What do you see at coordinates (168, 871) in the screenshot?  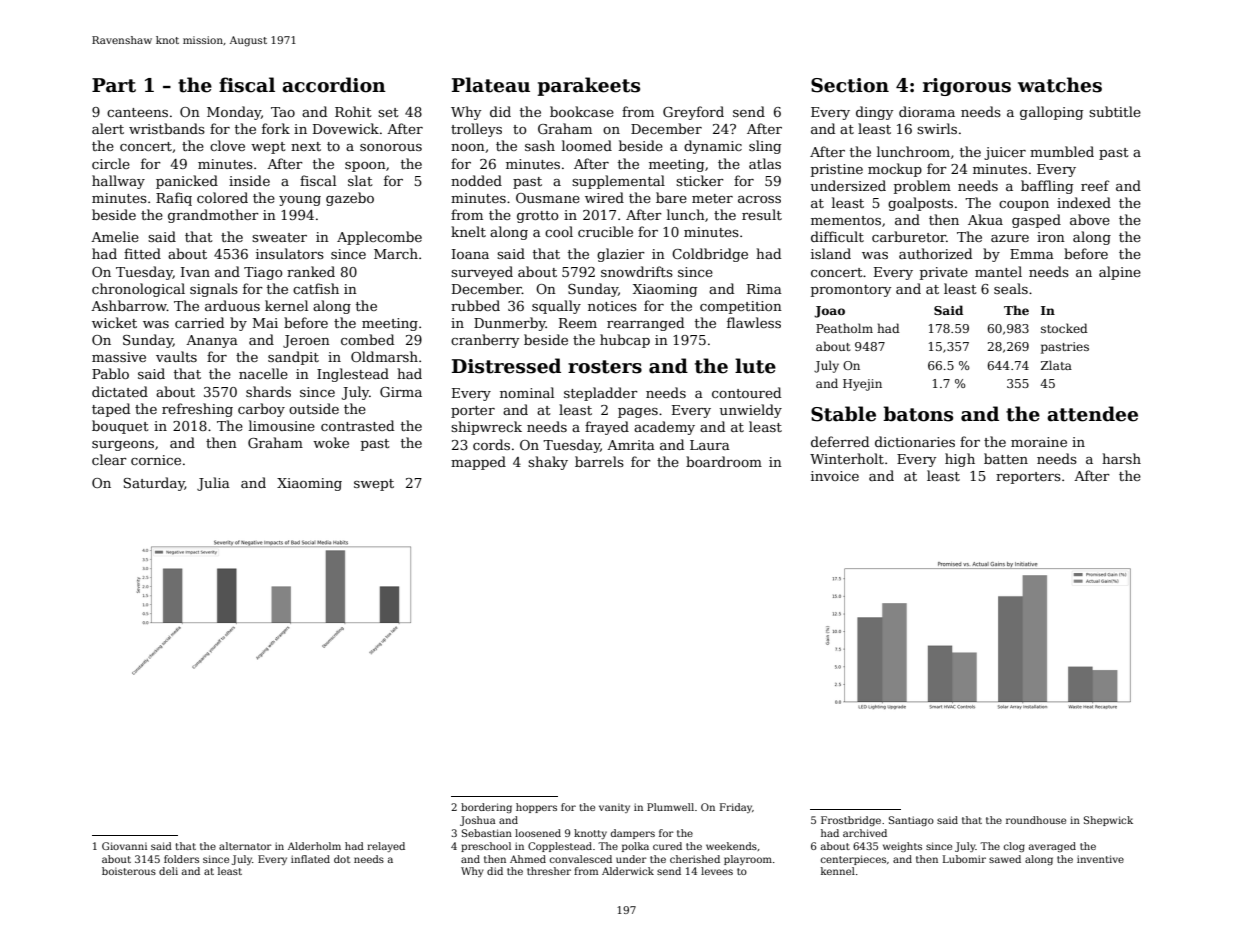 I see `deli` at bounding box center [168, 871].
